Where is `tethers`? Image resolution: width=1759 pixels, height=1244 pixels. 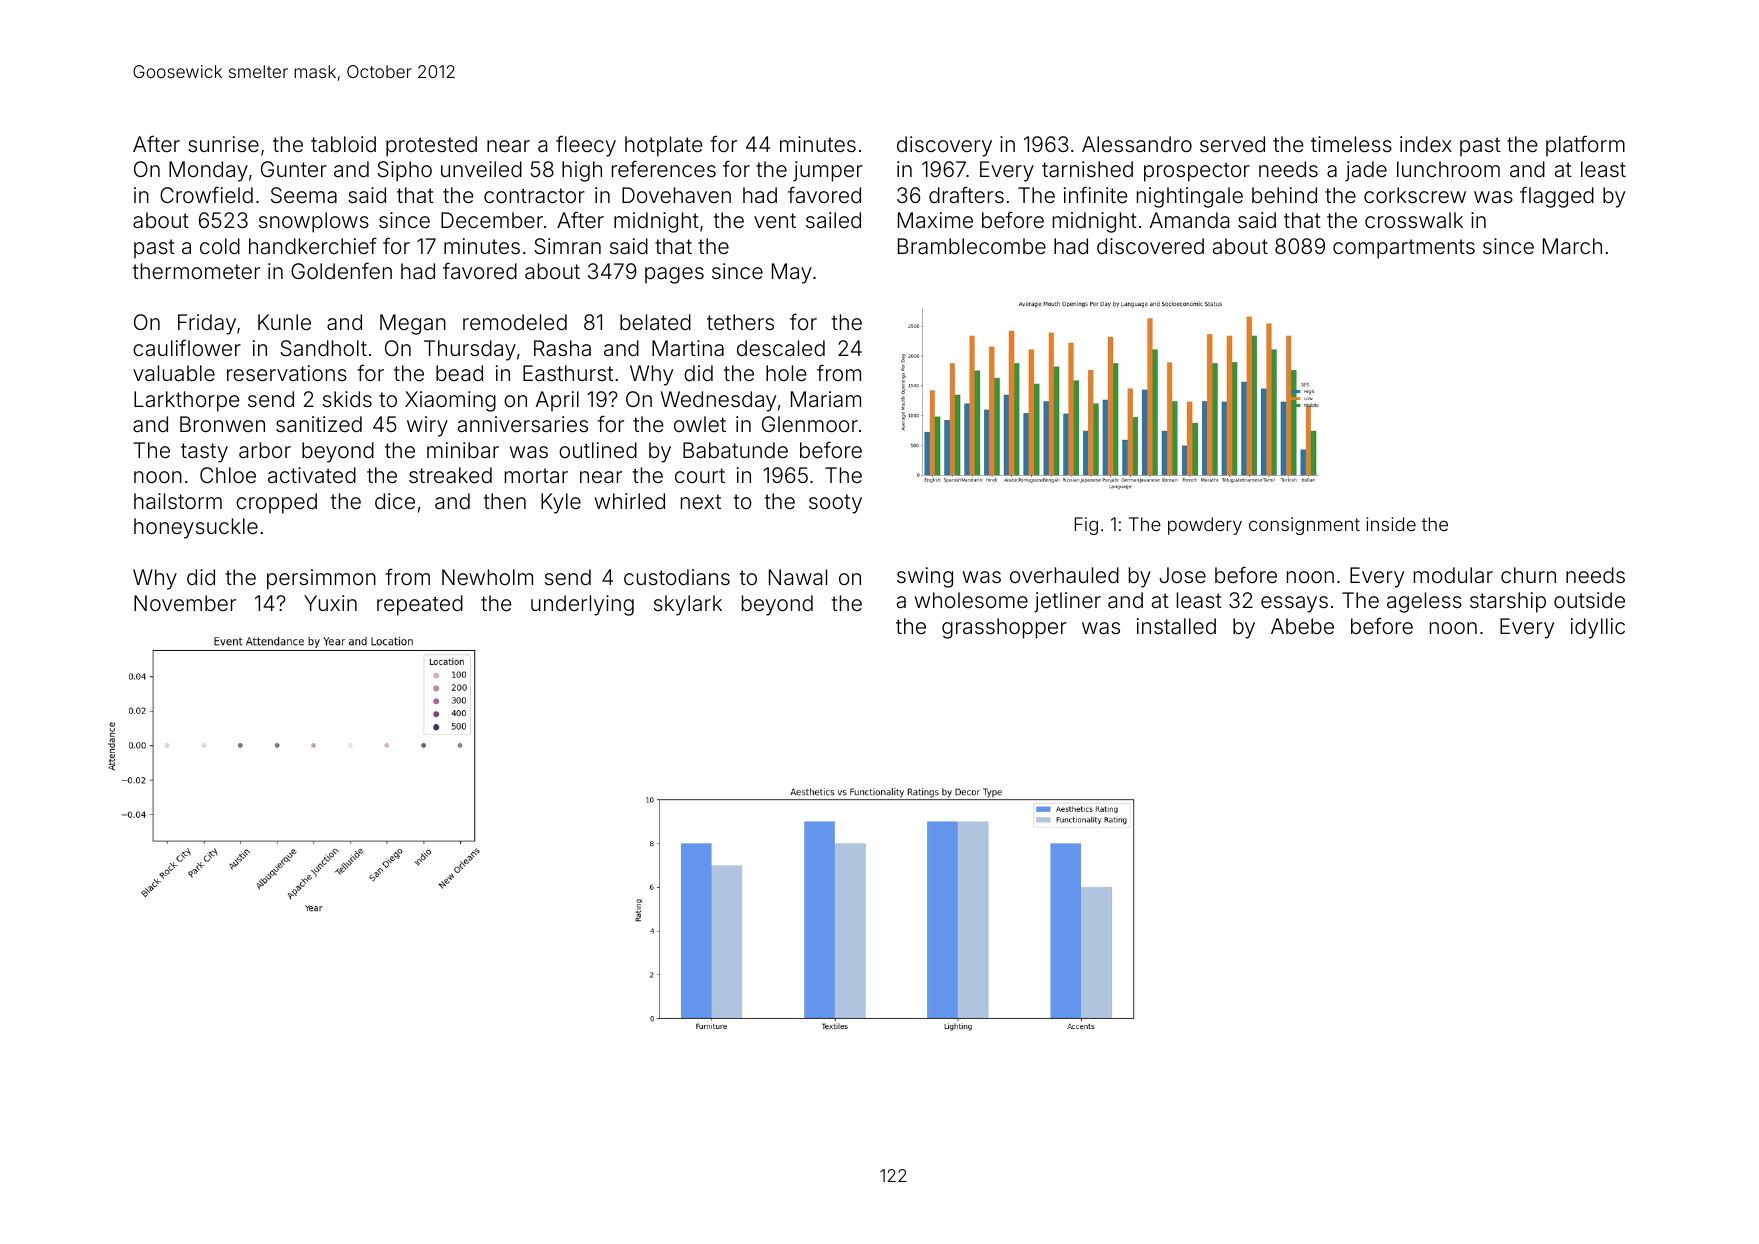 tethers is located at coordinates (740, 322).
